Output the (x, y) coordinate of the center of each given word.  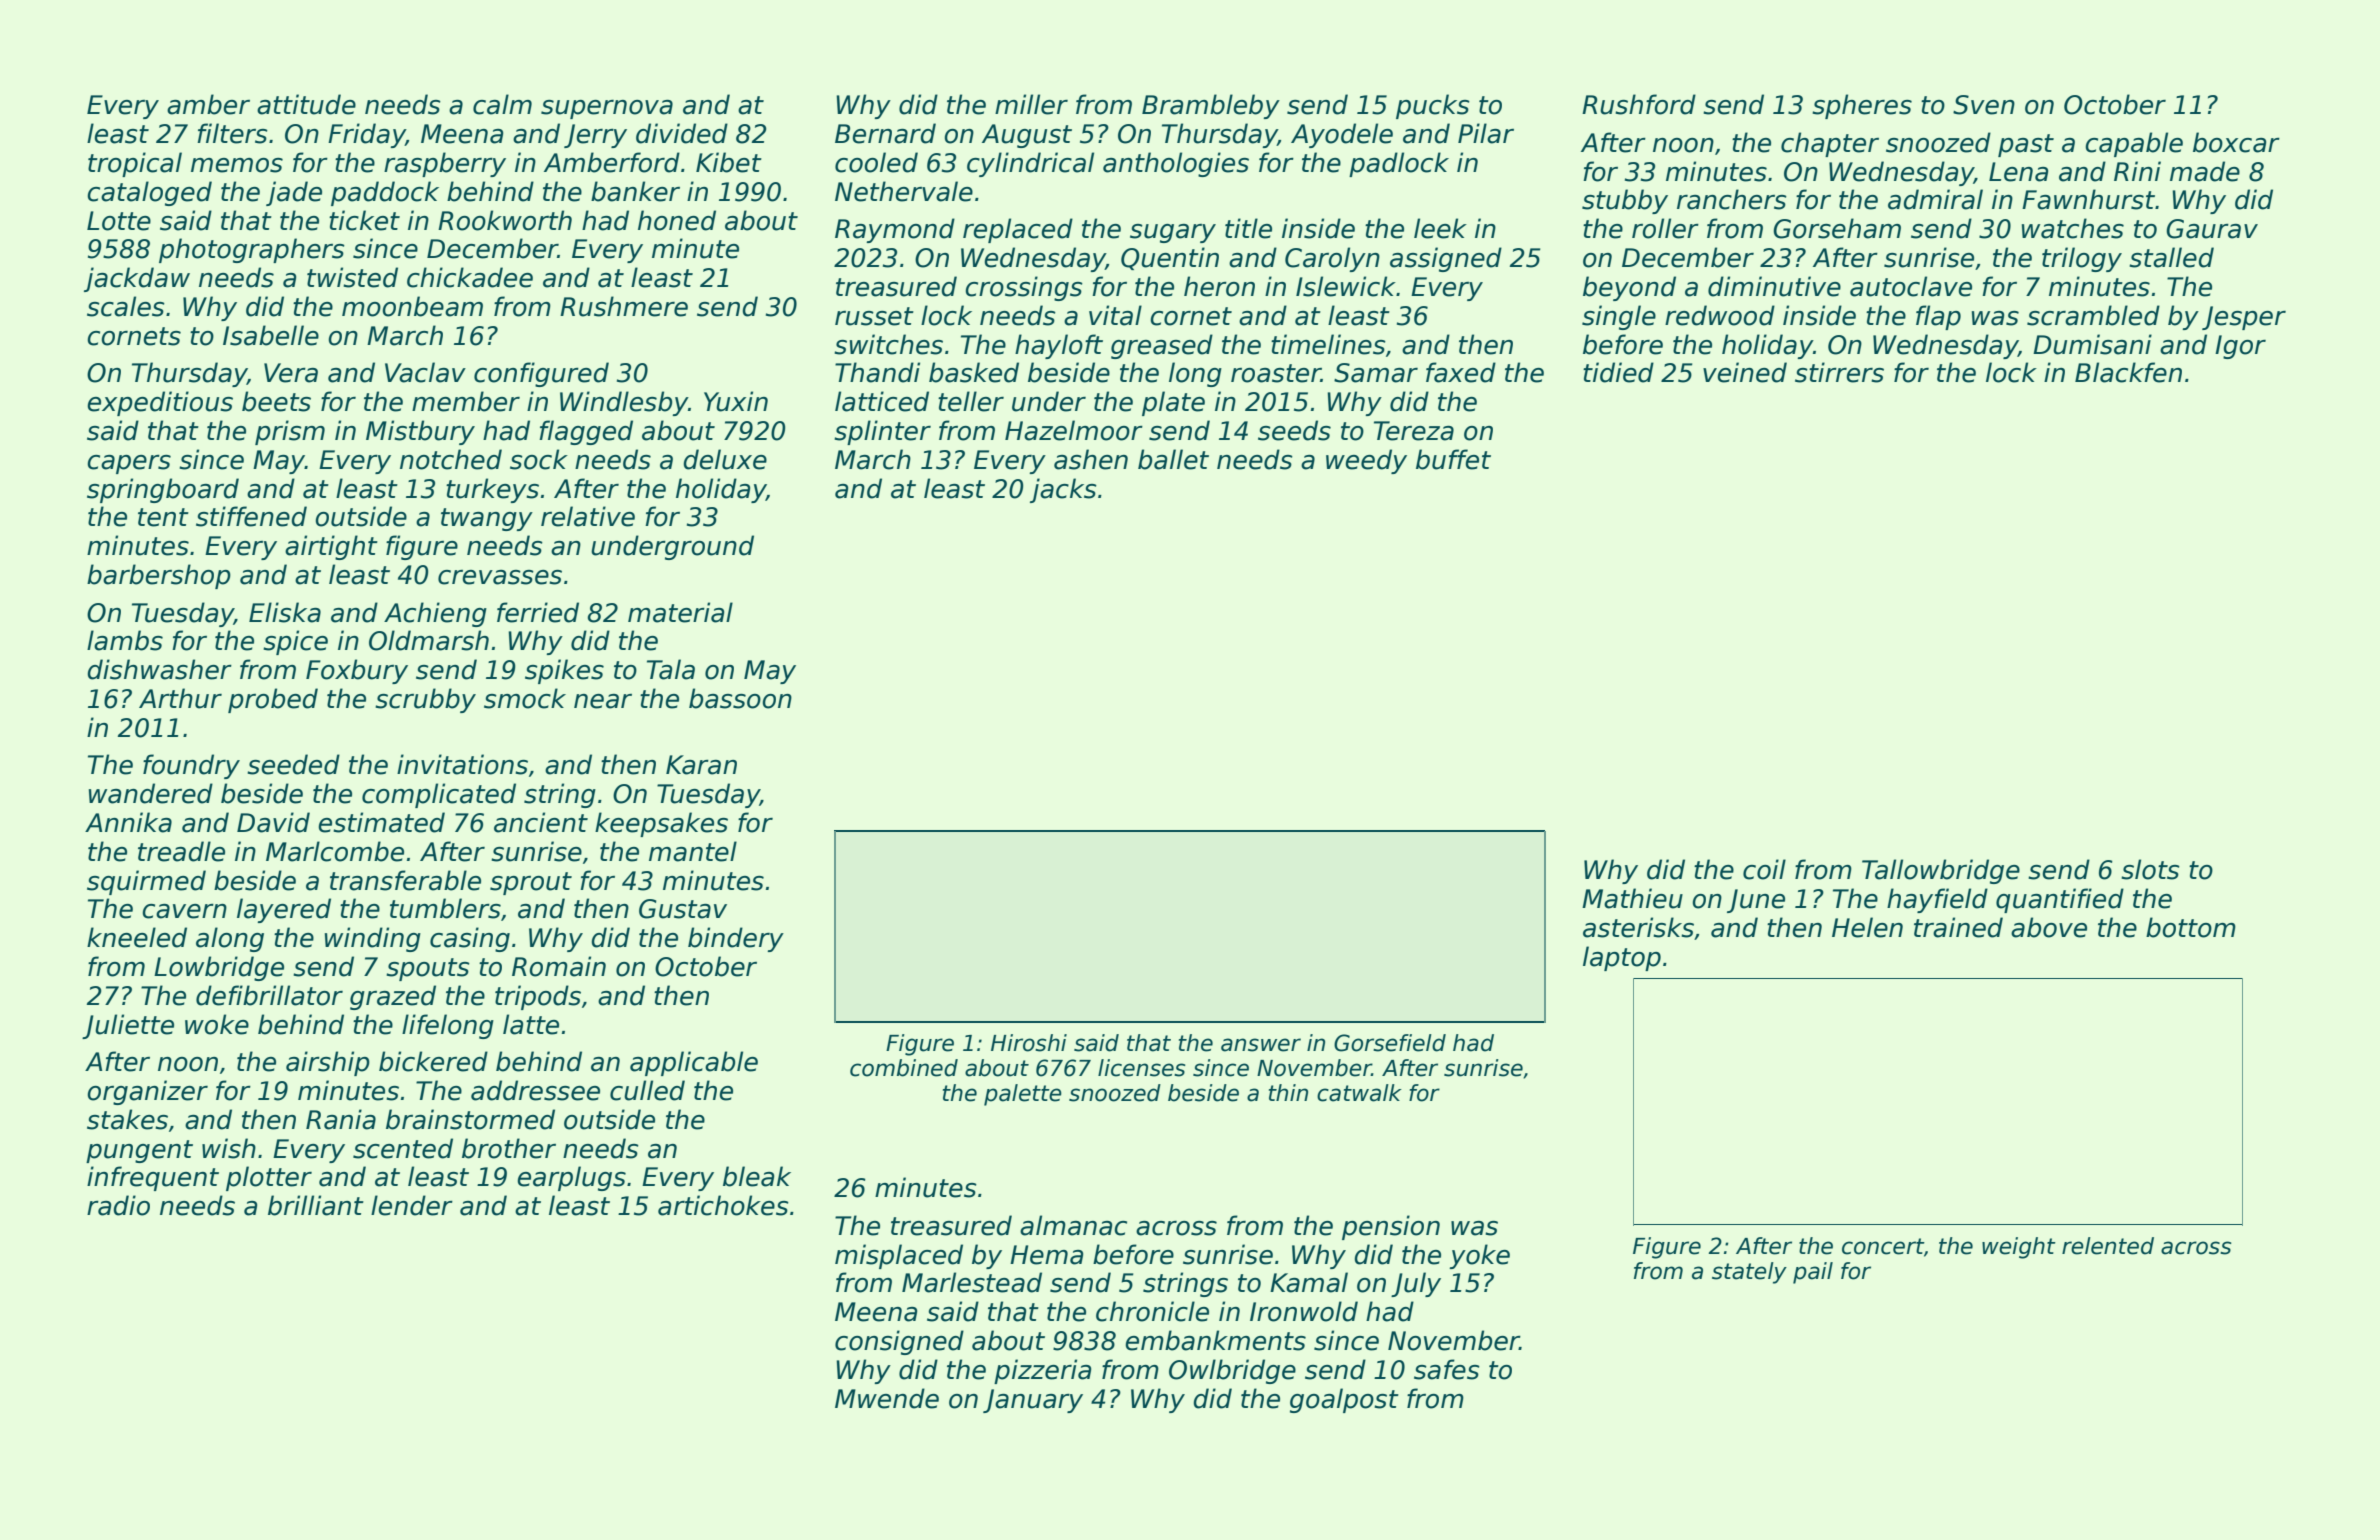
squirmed (146, 882)
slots (2150, 869)
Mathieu (1632, 898)
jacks (1063, 490)
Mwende (887, 1398)
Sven (1984, 105)
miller (1031, 104)
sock (539, 459)
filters (232, 133)
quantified (2060, 900)
